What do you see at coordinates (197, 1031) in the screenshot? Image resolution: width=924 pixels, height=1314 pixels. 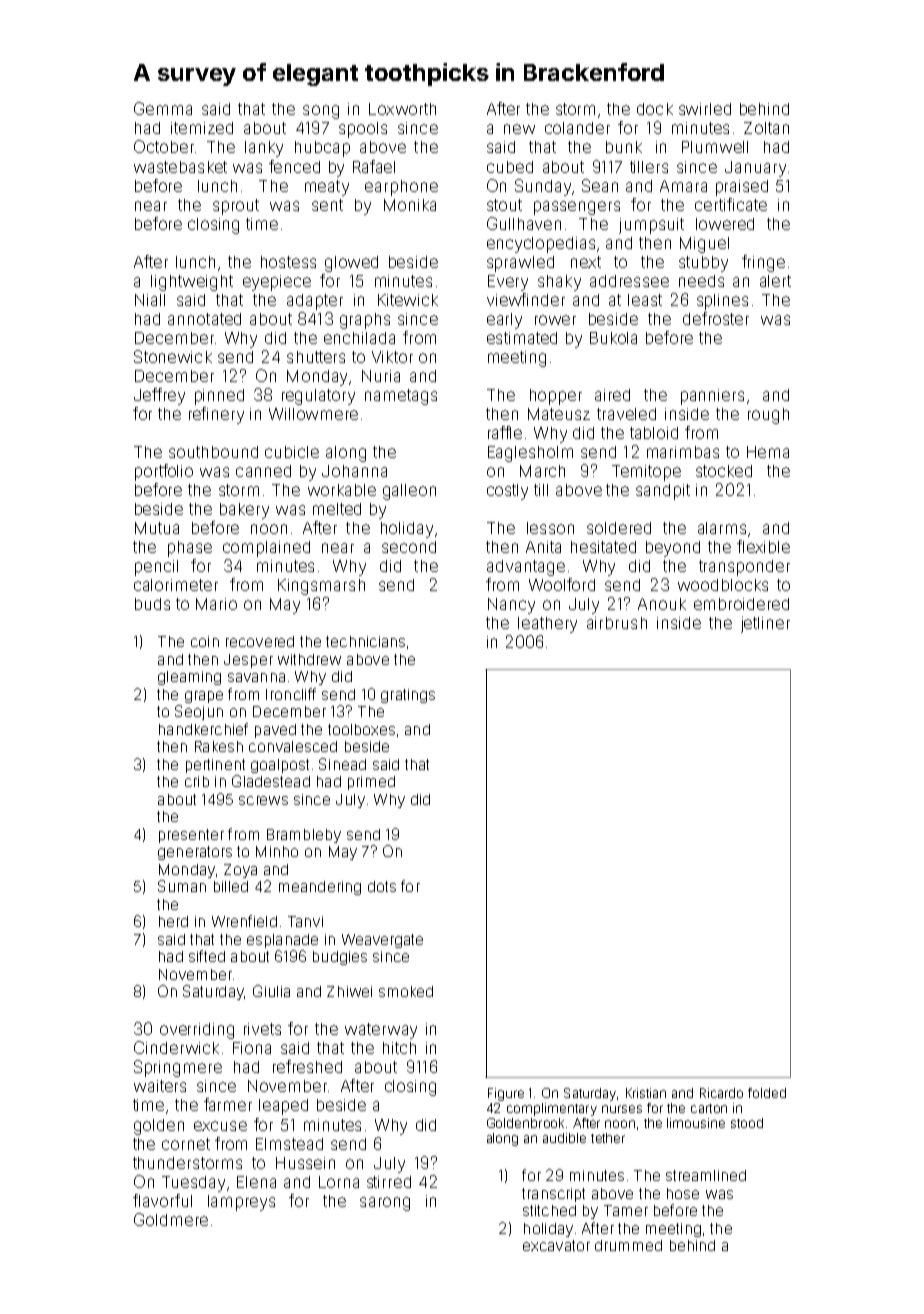 I see `overriding` at bounding box center [197, 1031].
